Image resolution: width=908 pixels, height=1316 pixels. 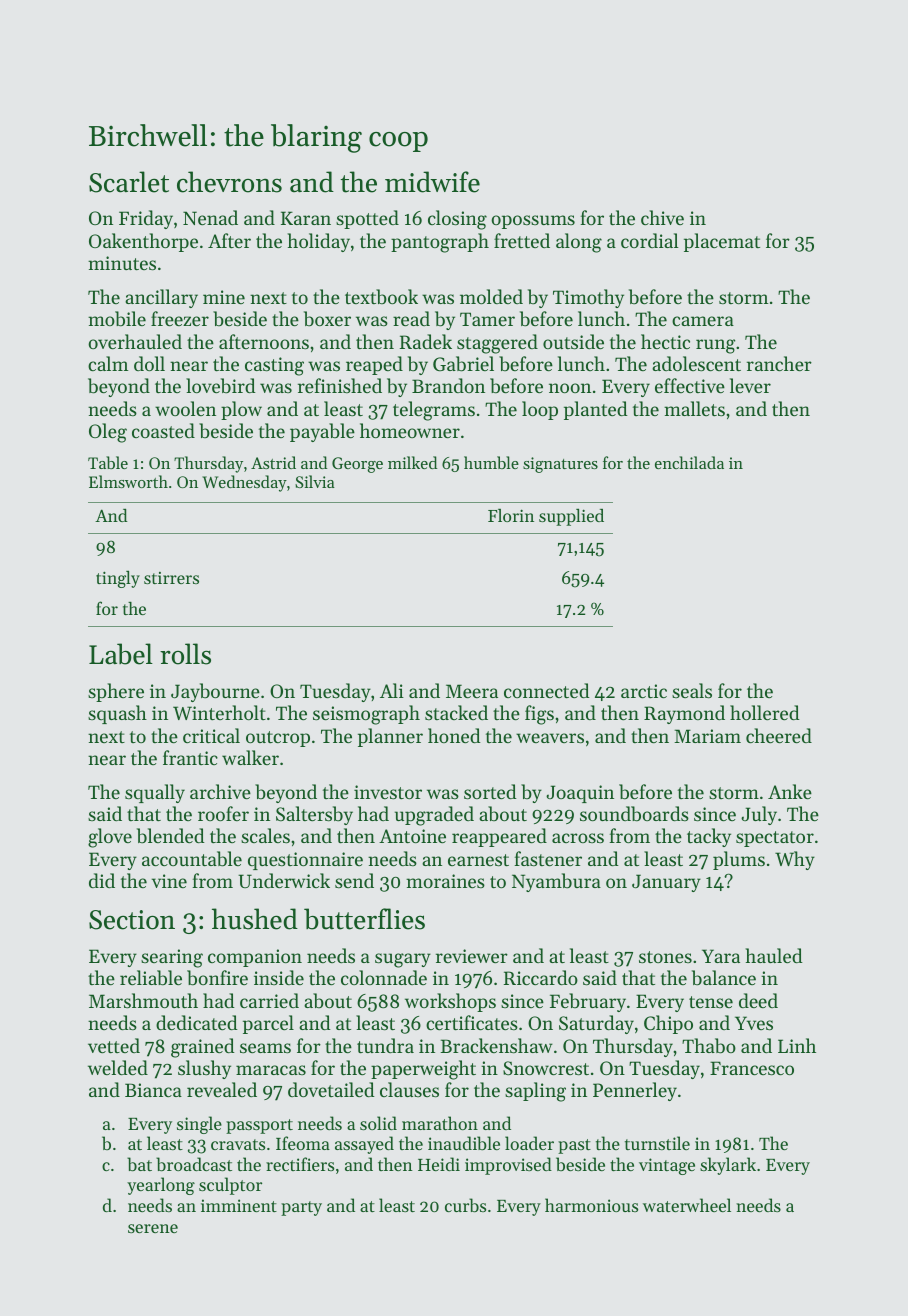 I want to click on hollered, so click(x=765, y=712).
